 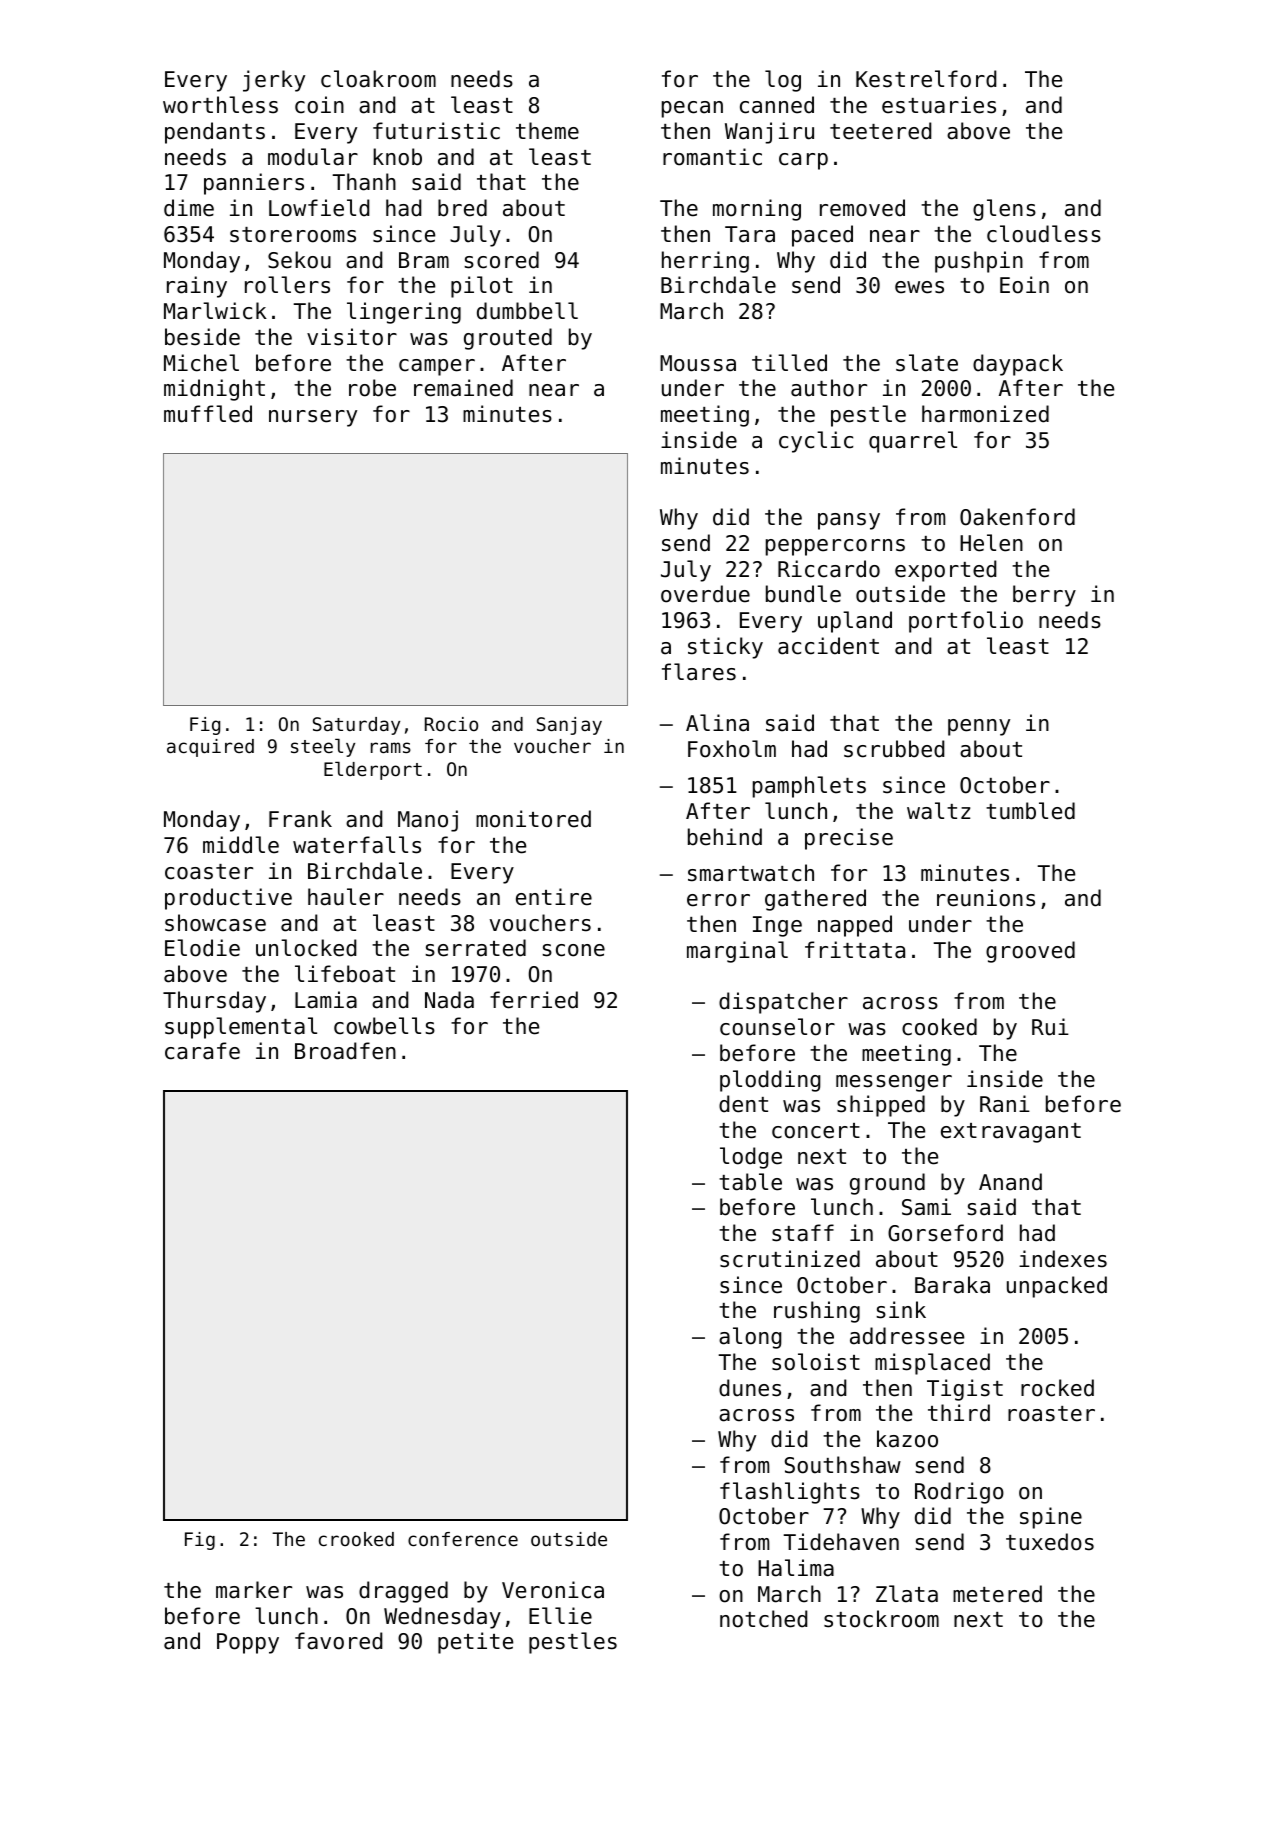 What do you see at coordinates (248, 1643) in the screenshot?
I see `Poppy` at bounding box center [248, 1643].
